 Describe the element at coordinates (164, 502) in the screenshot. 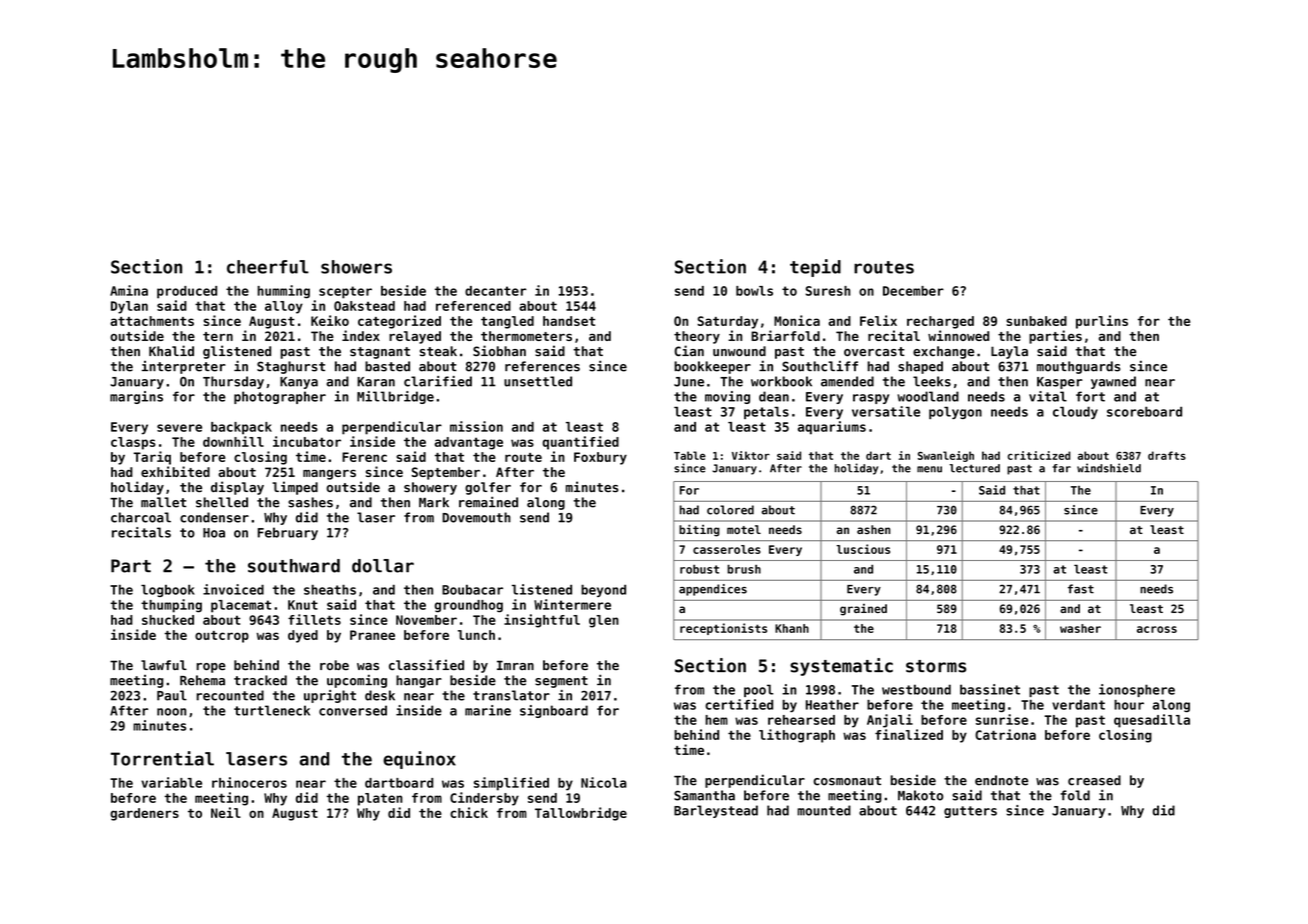

I see `mallet` at that location.
